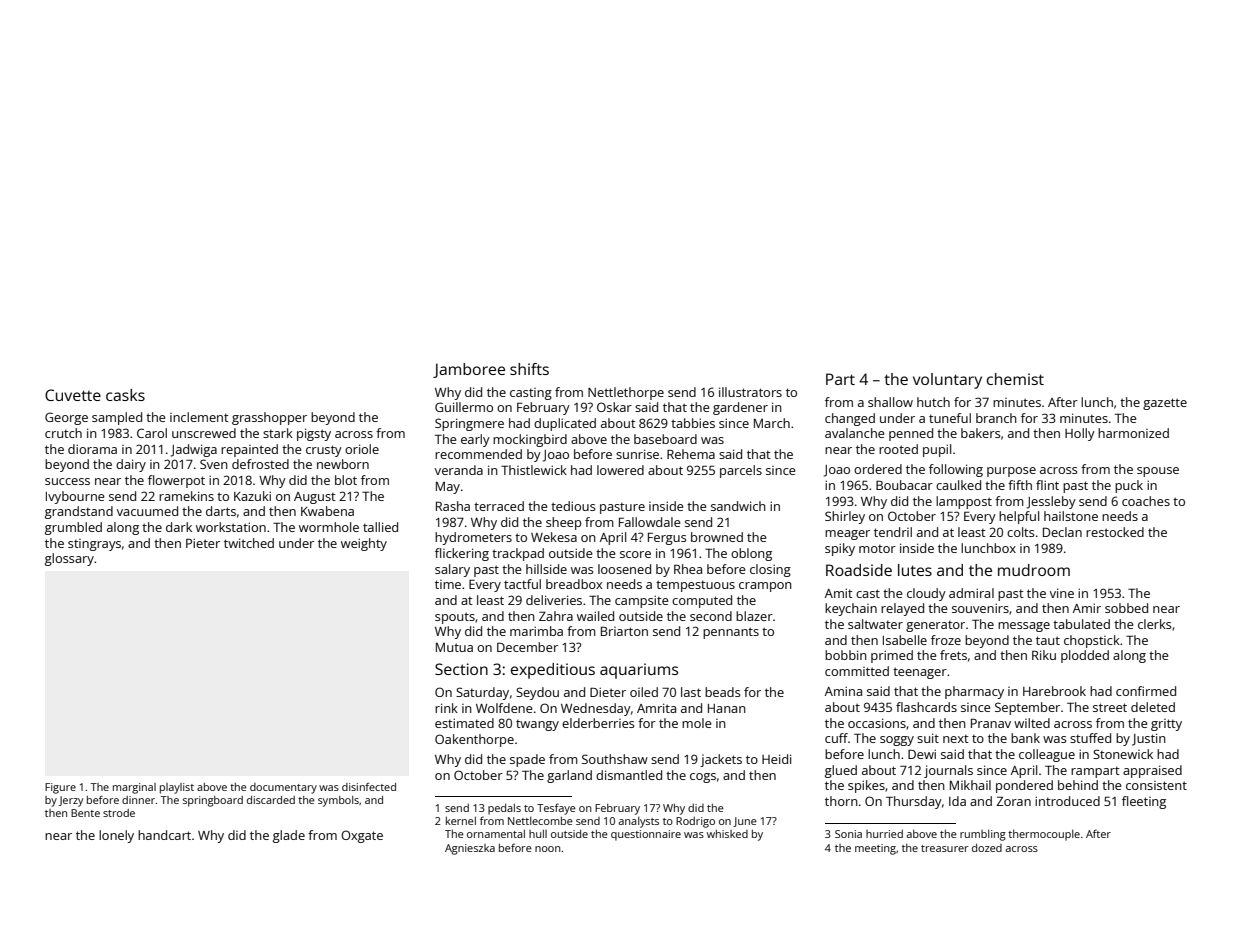 The image size is (1233, 952). I want to click on dozed, so click(987, 847).
